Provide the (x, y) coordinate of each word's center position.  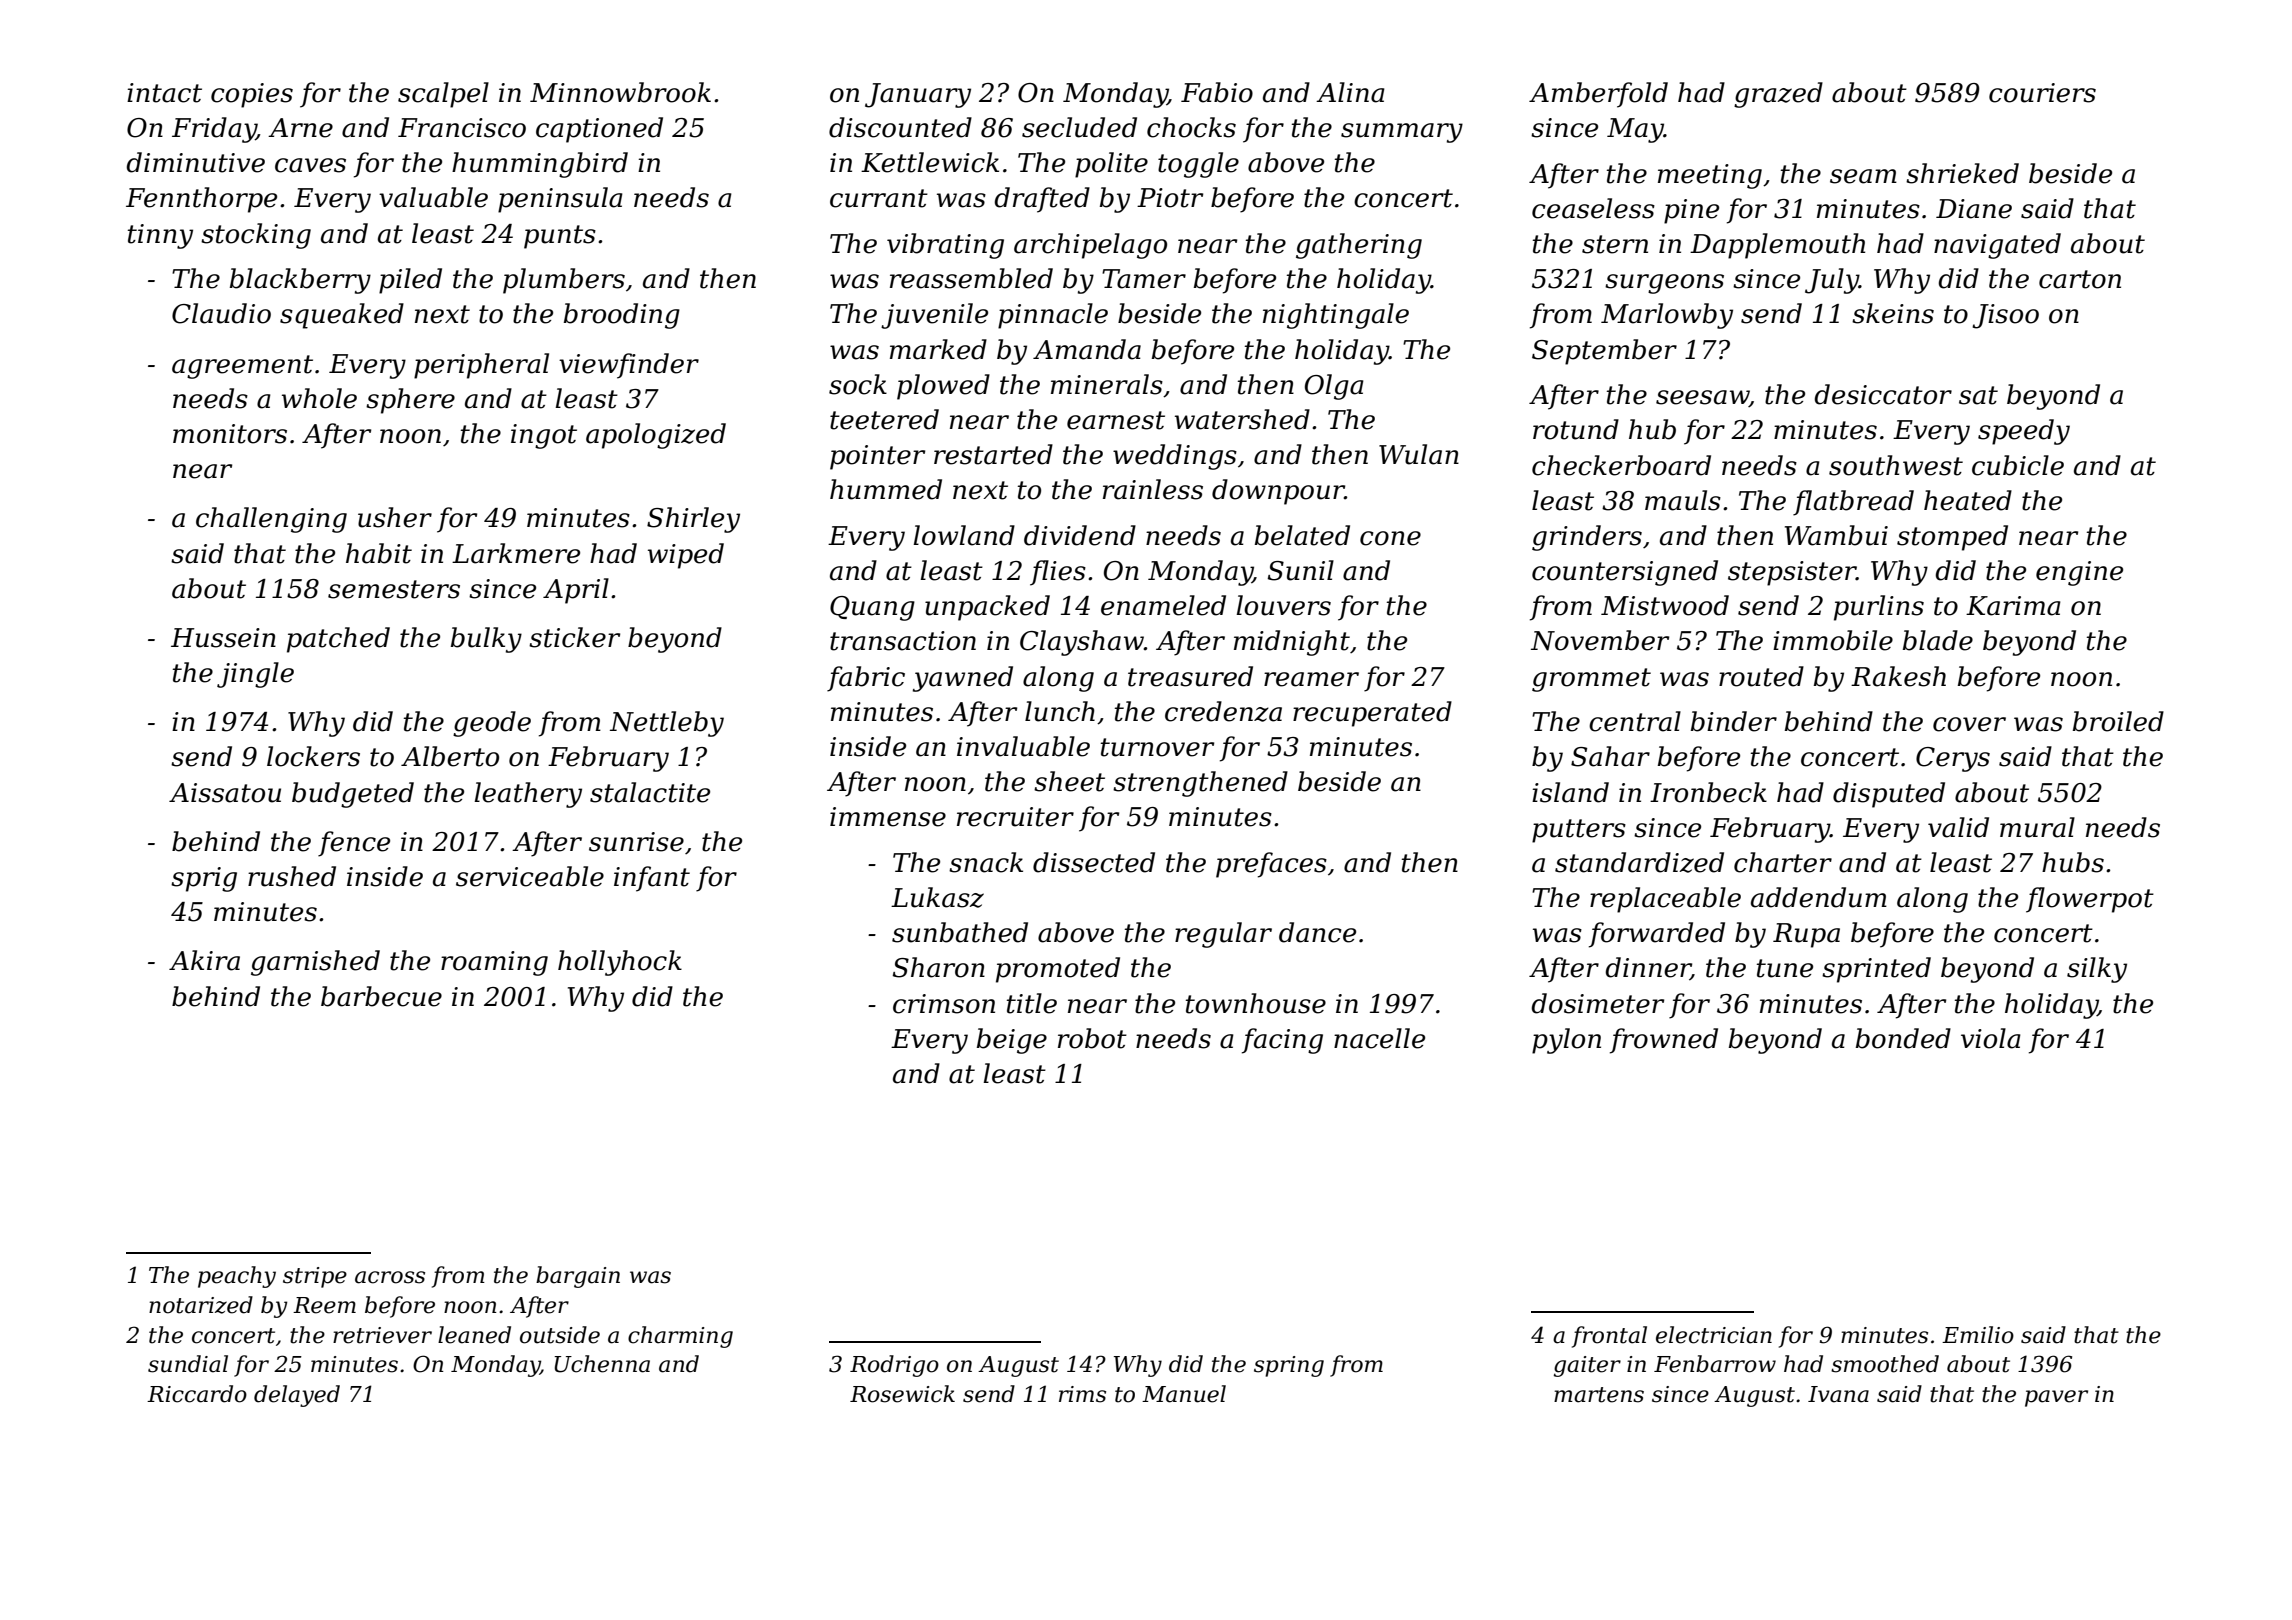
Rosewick (902, 1394)
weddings (1175, 457)
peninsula (560, 200)
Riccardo (197, 1394)
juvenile (934, 316)
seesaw (1702, 398)
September (1604, 352)
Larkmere (516, 553)
